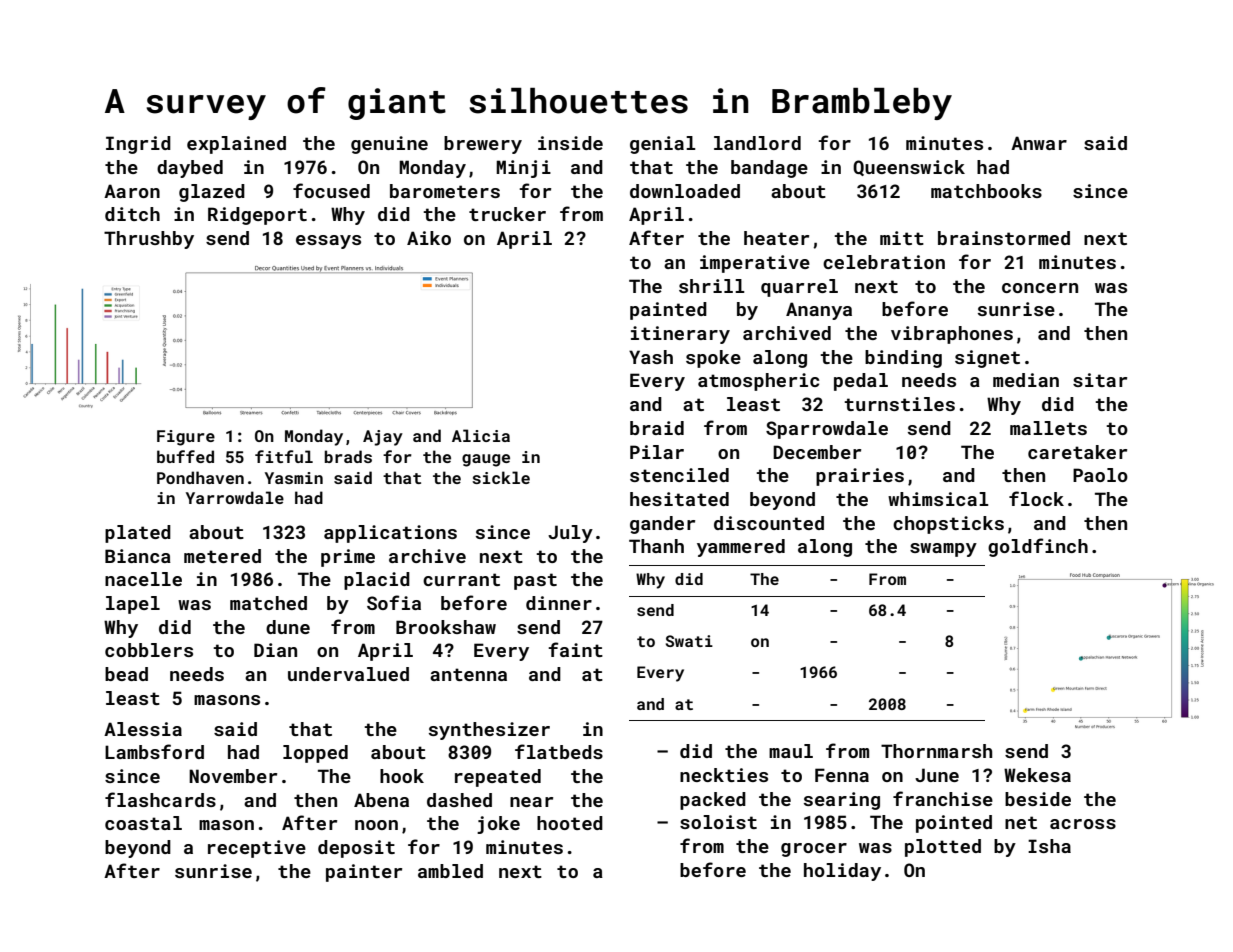 The image size is (1233, 952). I want to click on mallets, so click(1048, 428).
